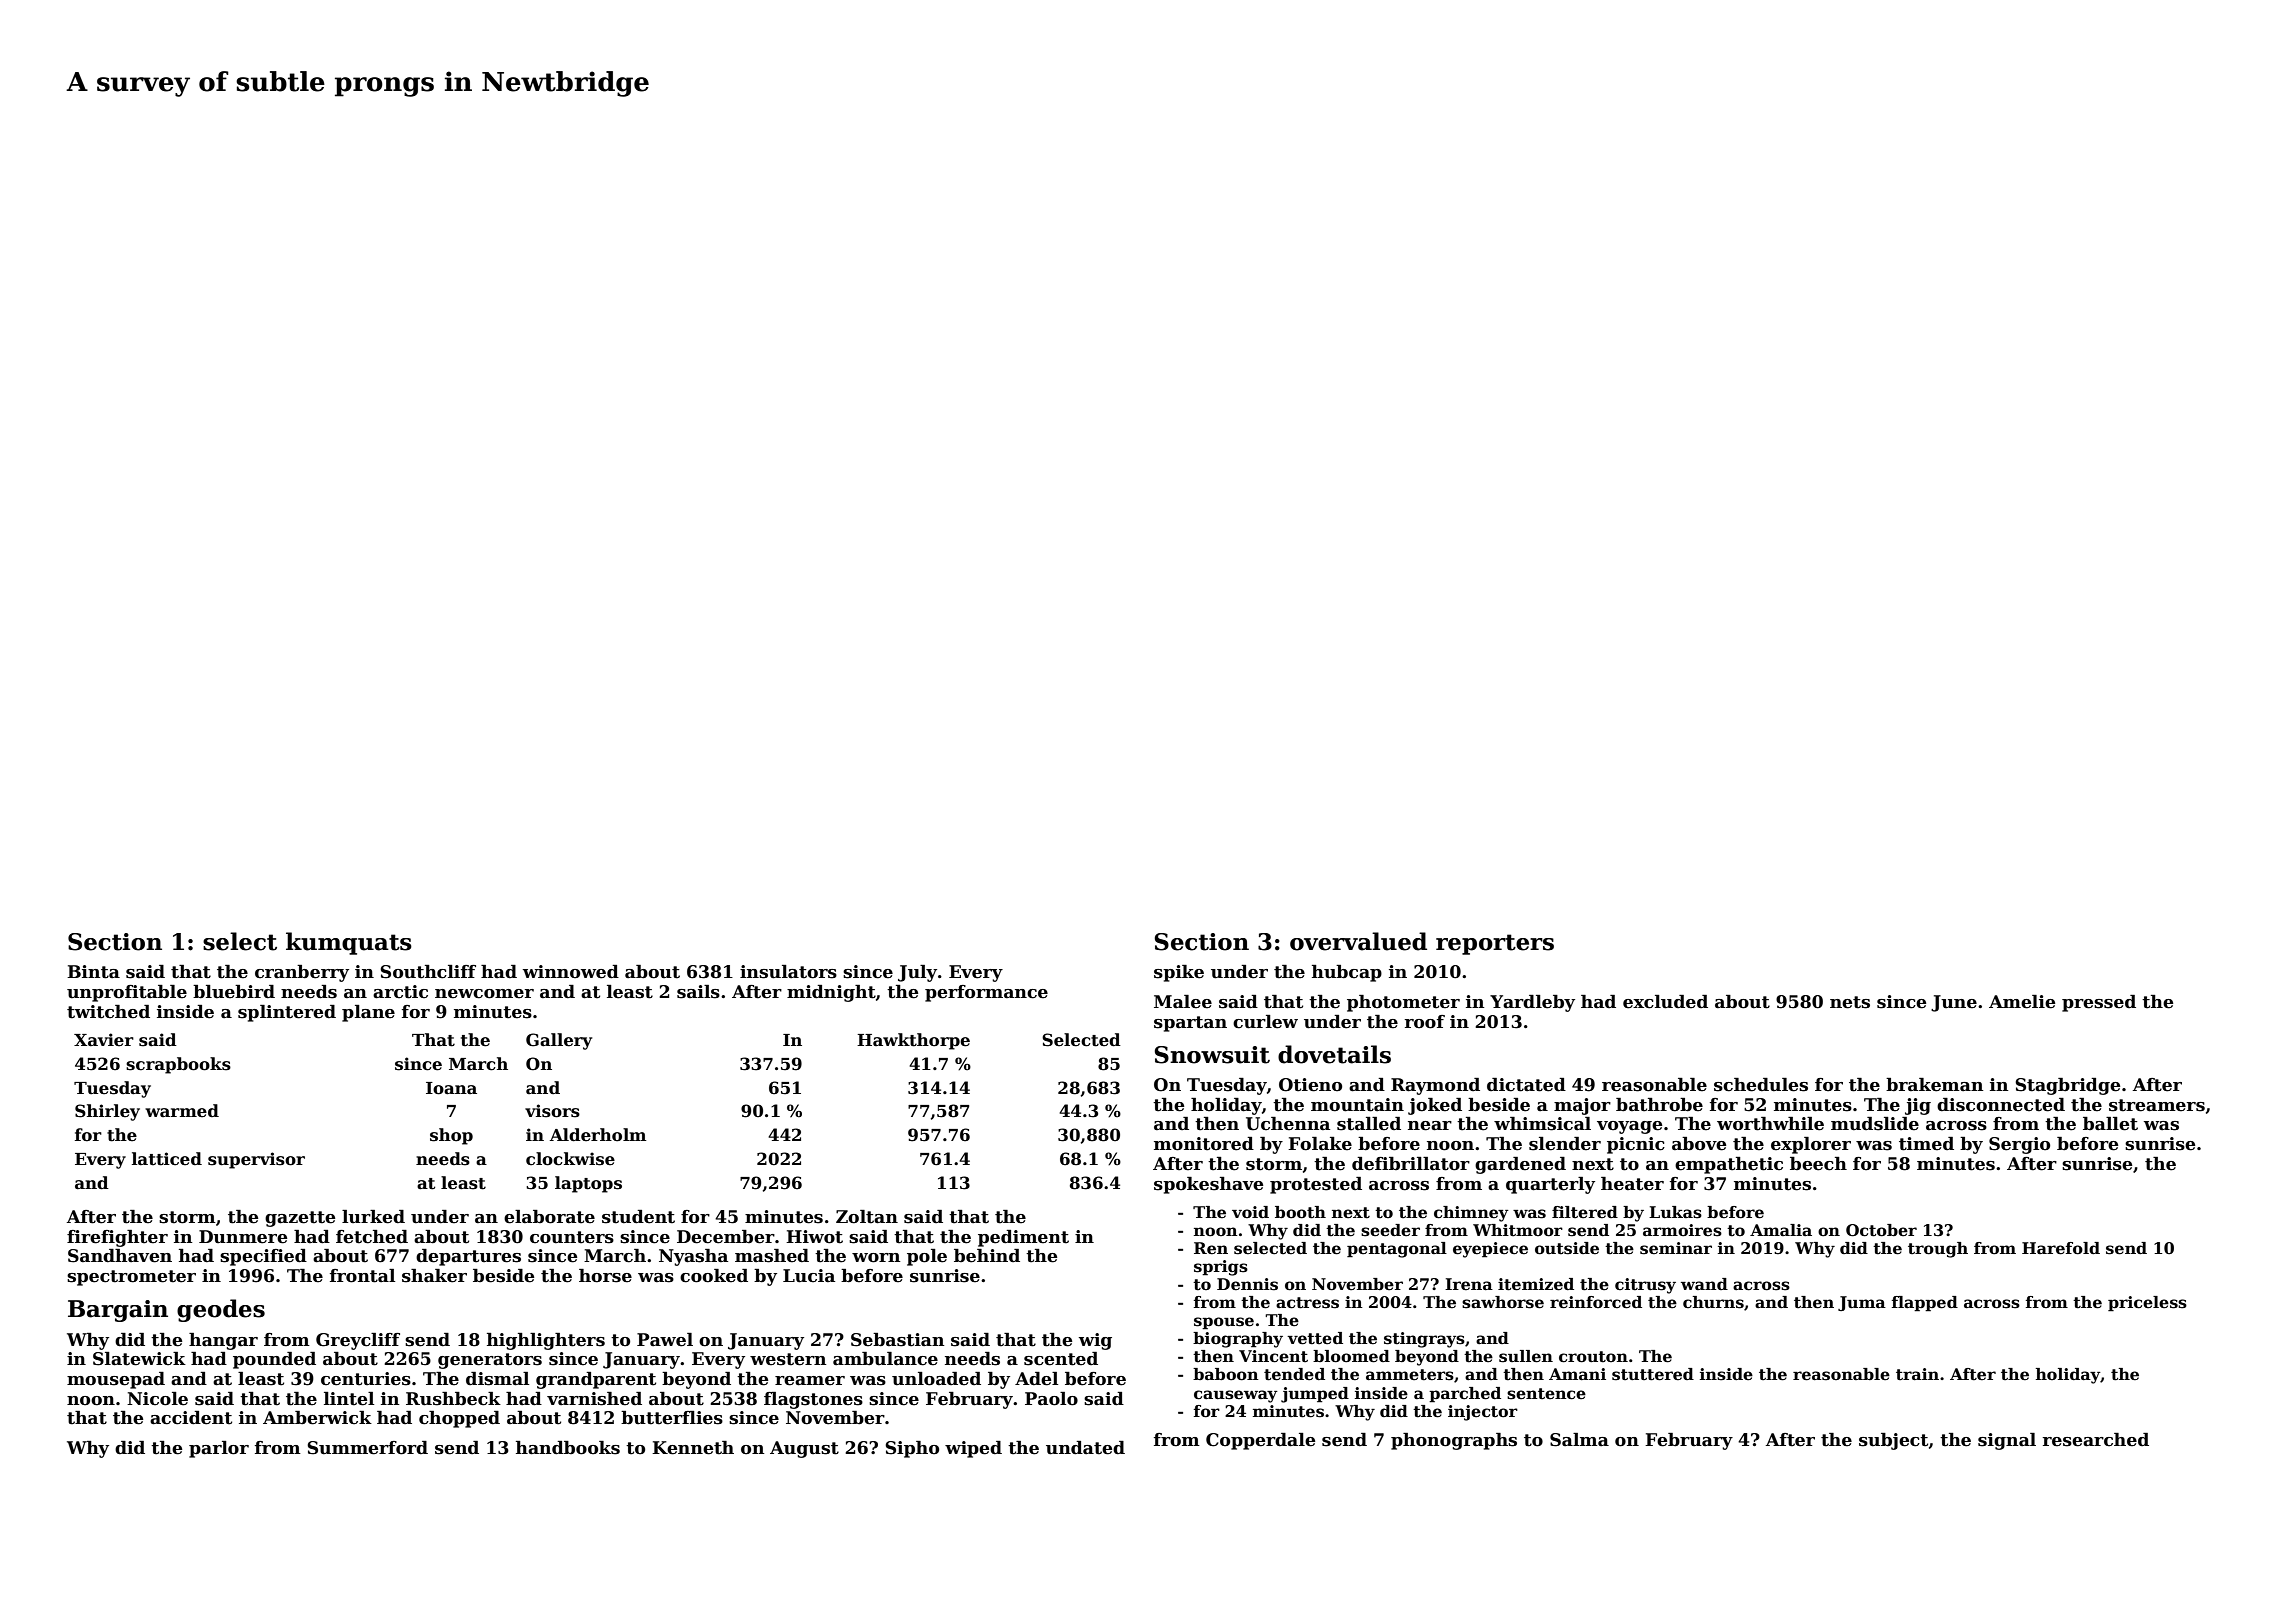  I want to click on near, so click(1430, 1126).
